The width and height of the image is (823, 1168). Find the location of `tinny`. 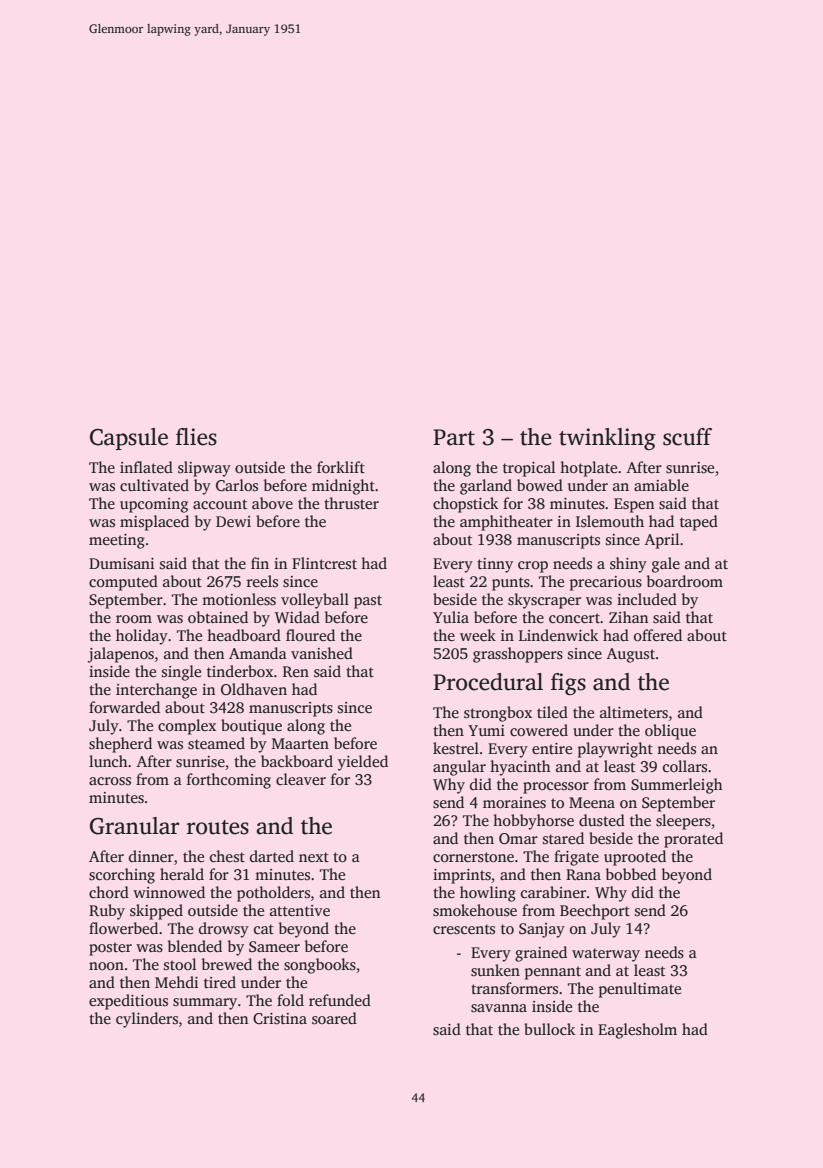

tinny is located at coordinates (495, 565).
